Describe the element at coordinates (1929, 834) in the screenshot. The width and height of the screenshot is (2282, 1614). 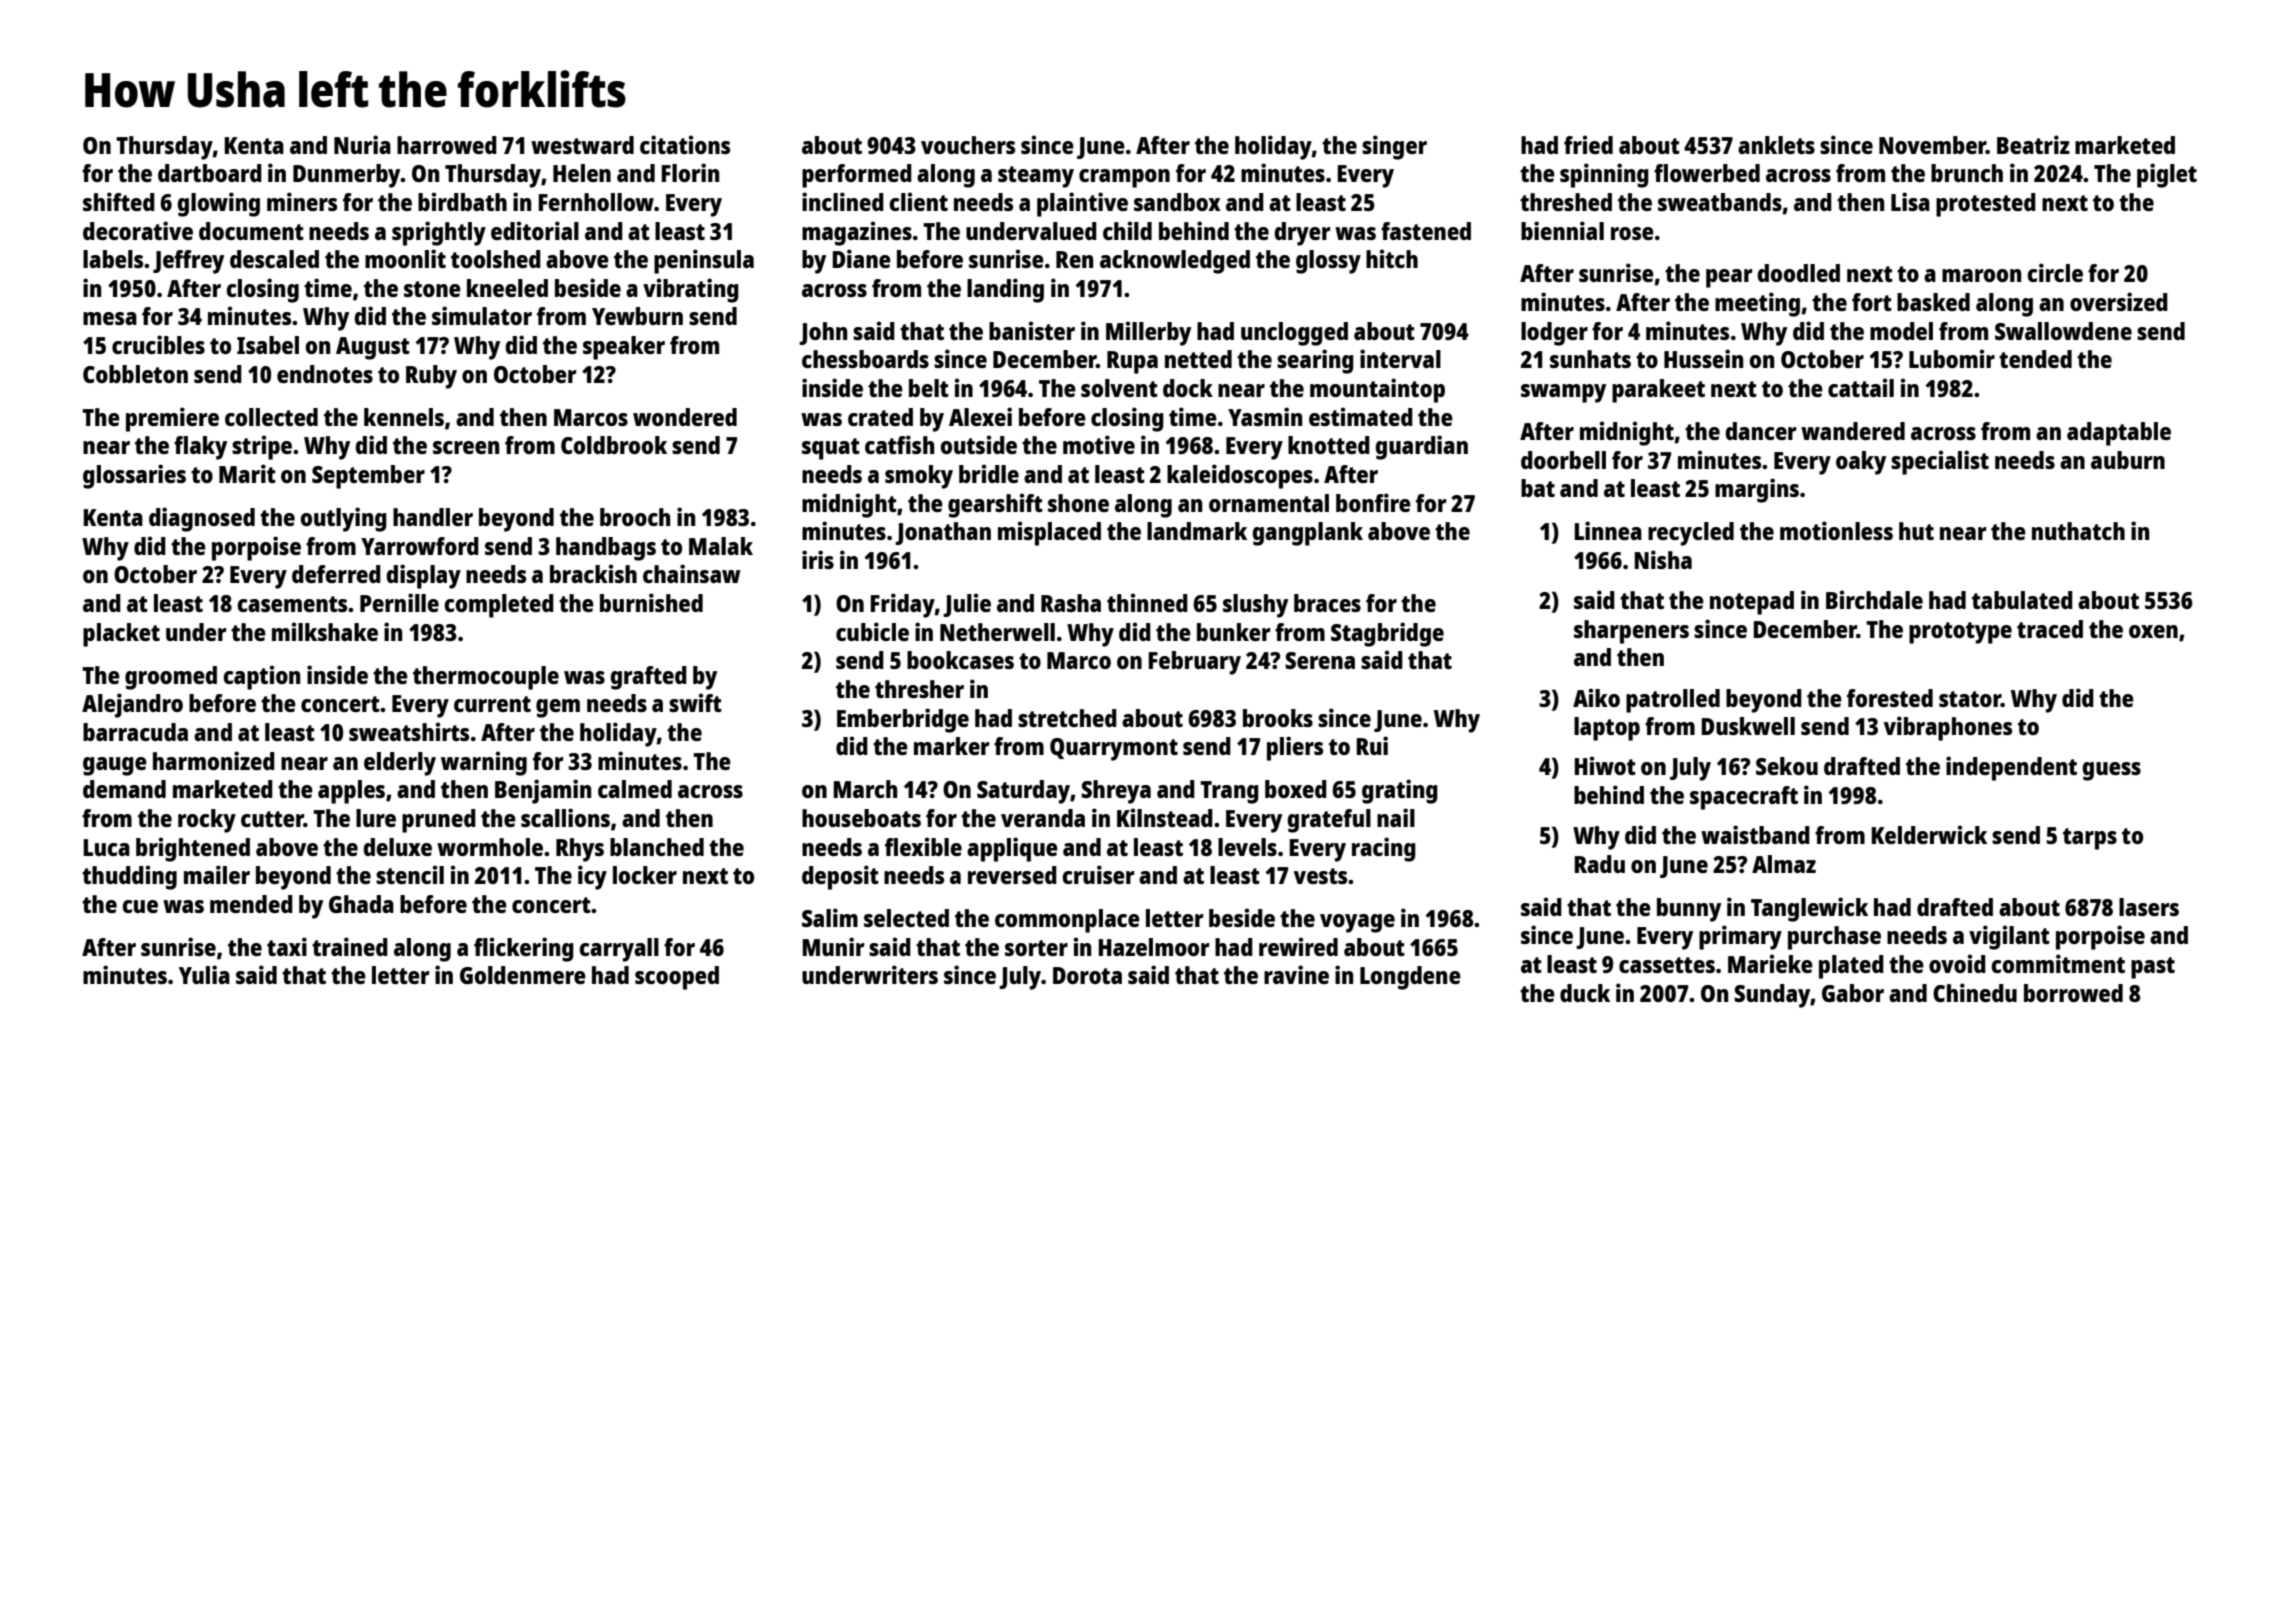
I see `Kelderwick` at that location.
